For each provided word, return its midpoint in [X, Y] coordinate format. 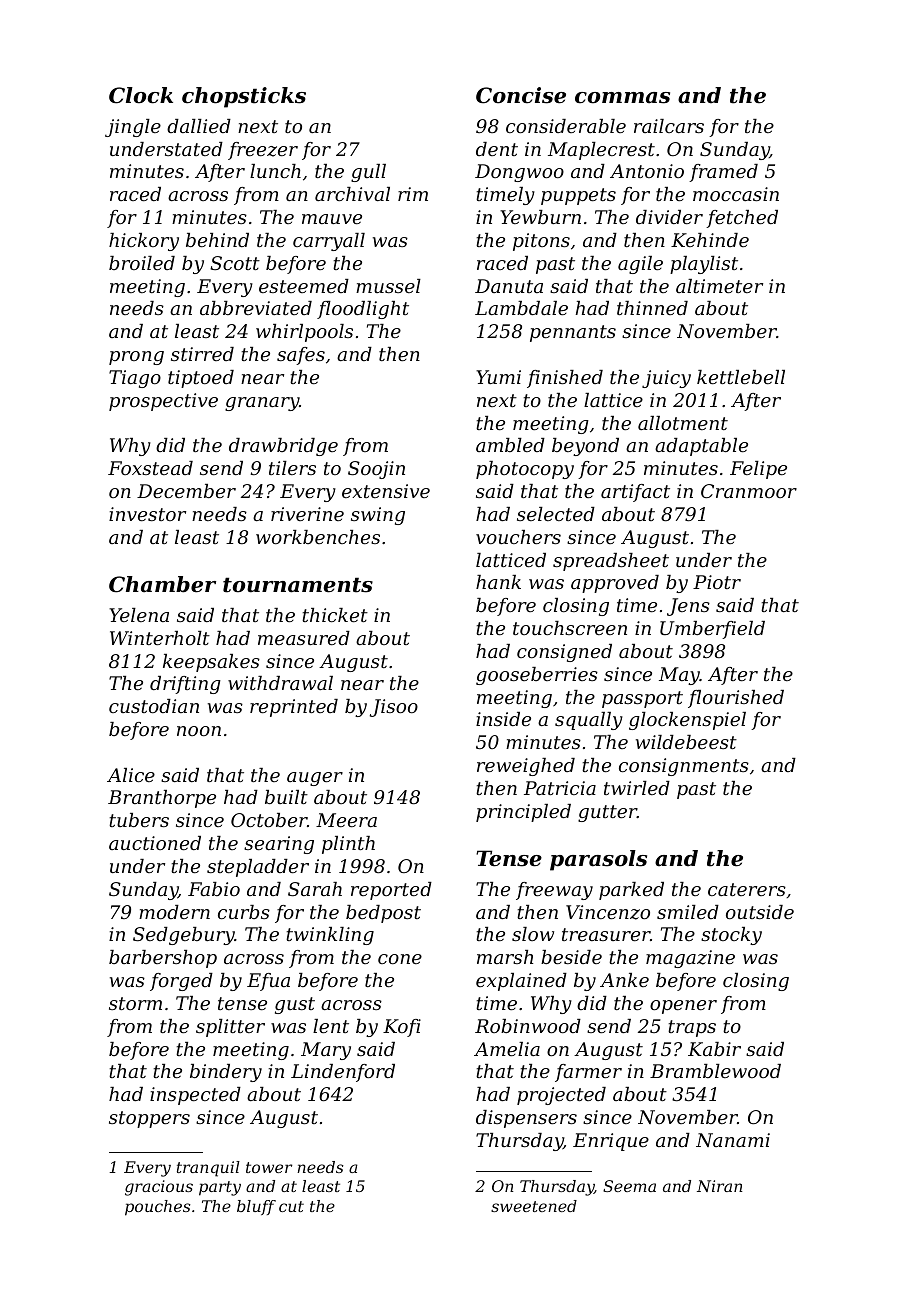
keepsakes [211, 663]
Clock [141, 95]
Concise [521, 95]
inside [503, 719]
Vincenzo [608, 912]
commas [622, 98]
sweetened [534, 1206]
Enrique [611, 1142]
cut [291, 1206]
